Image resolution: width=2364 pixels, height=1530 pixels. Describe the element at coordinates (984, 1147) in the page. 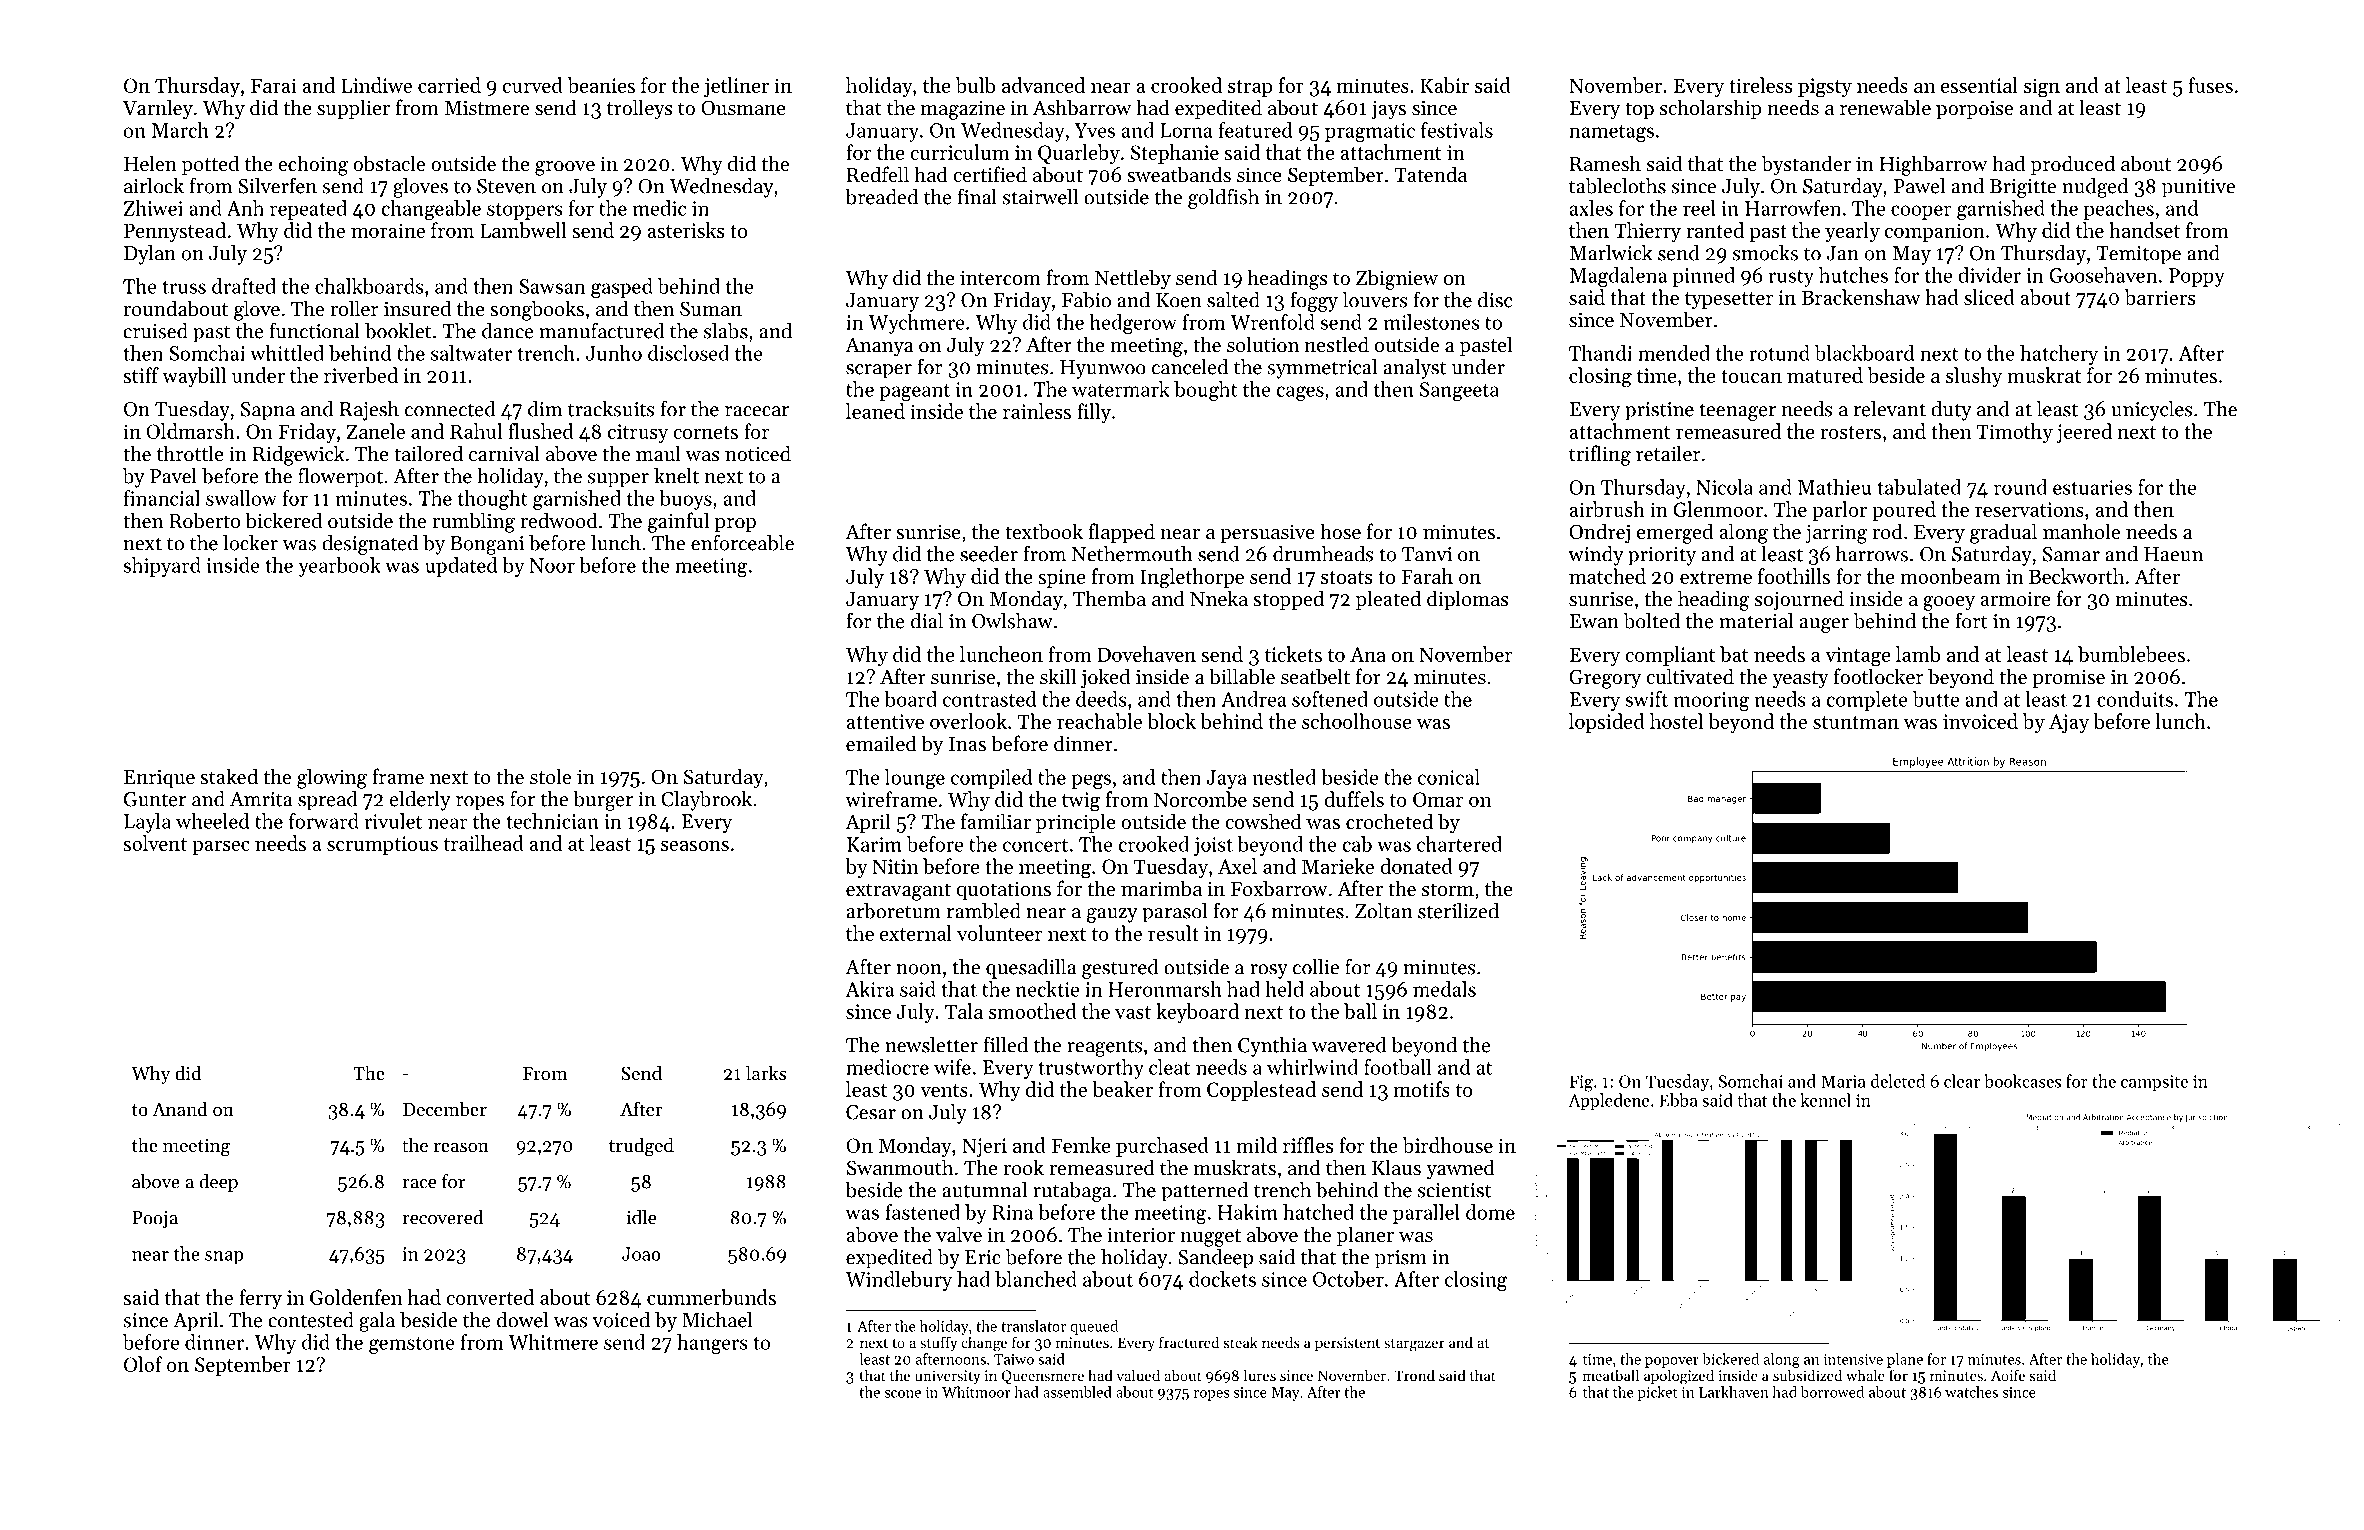

I see `Njeri` at that location.
